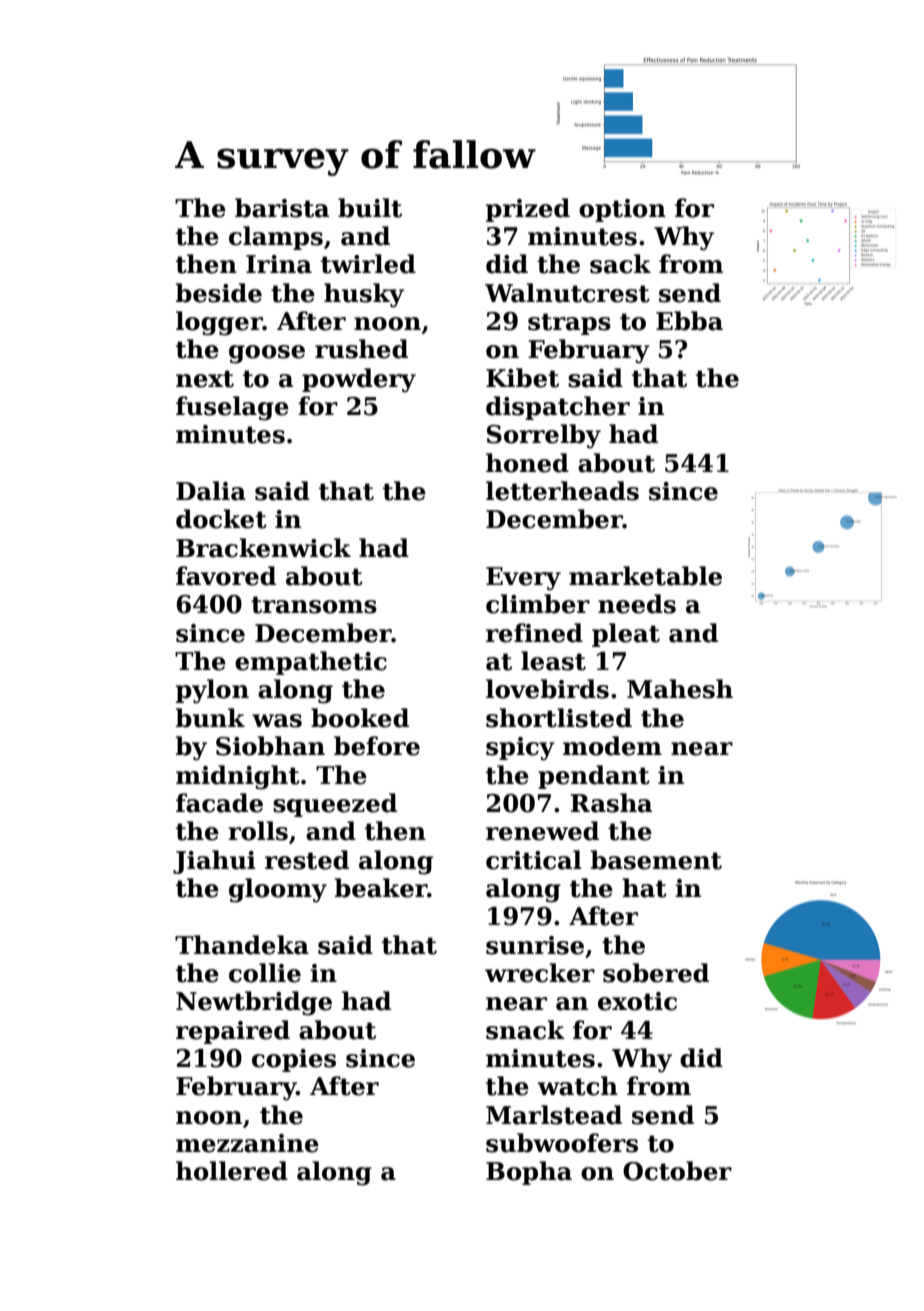 The image size is (924, 1311). I want to click on sunrise, so click(535, 945).
